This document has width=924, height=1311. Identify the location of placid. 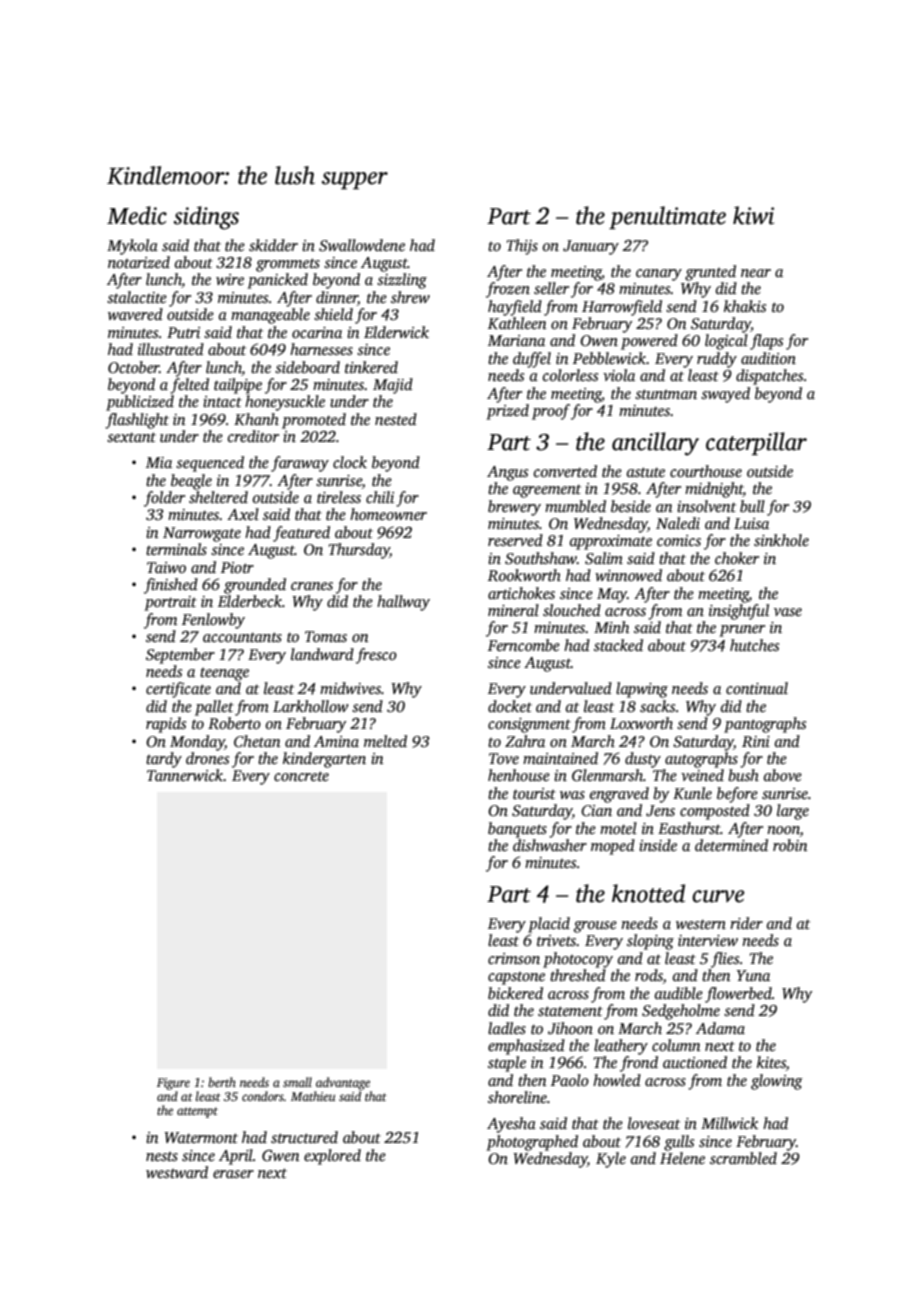
(549, 925).
